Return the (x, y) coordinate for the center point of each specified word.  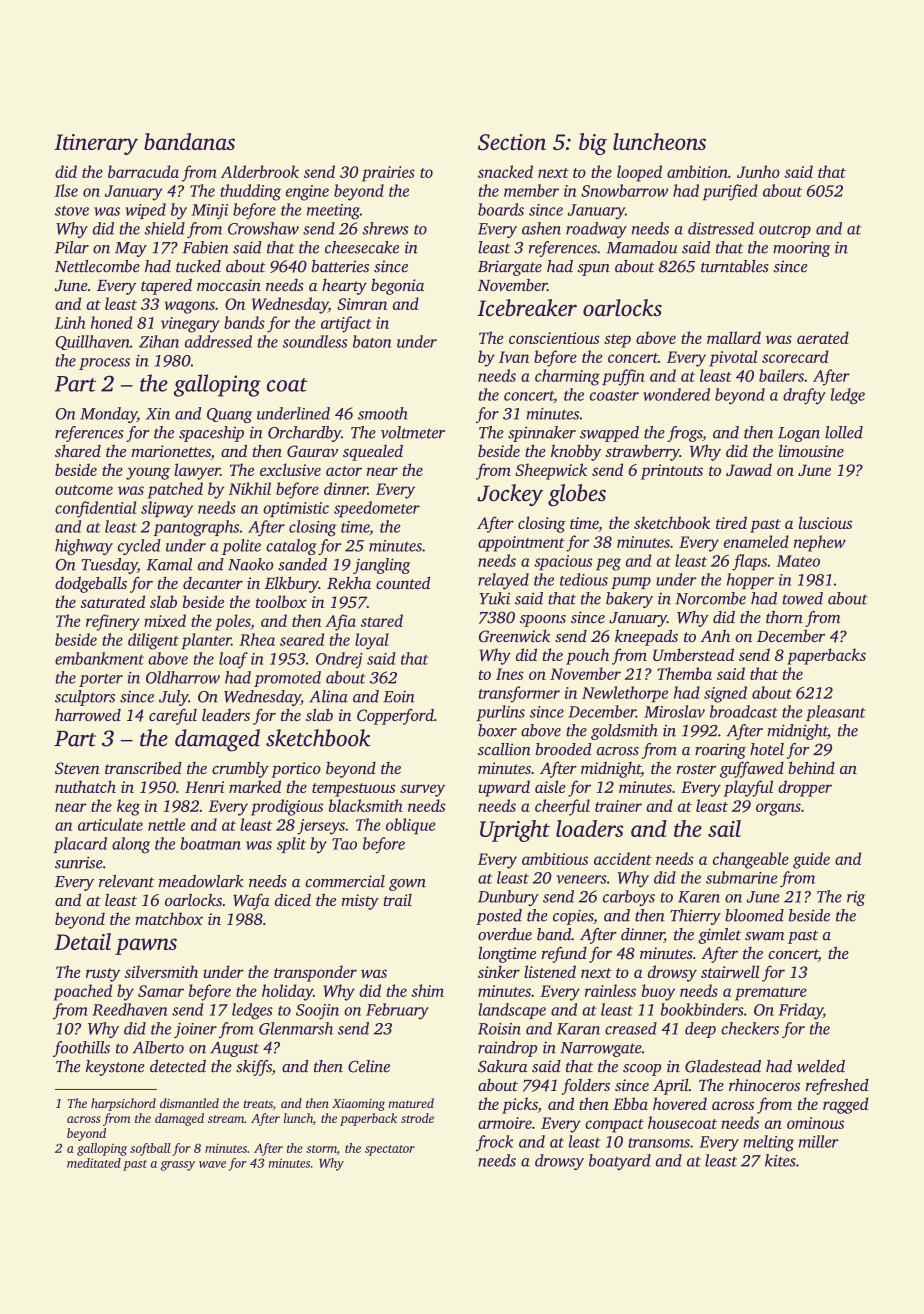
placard (80, 845)
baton (372, 341)
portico (296, 770)
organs (778, 809)
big (593, 144)
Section (512, 142)
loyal (372, 641)
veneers (582, 879)
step (617, 341)
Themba (684, 673)
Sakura (502, 1066)
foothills (81, 1049)
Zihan (159, 341)
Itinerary (96, 144)
